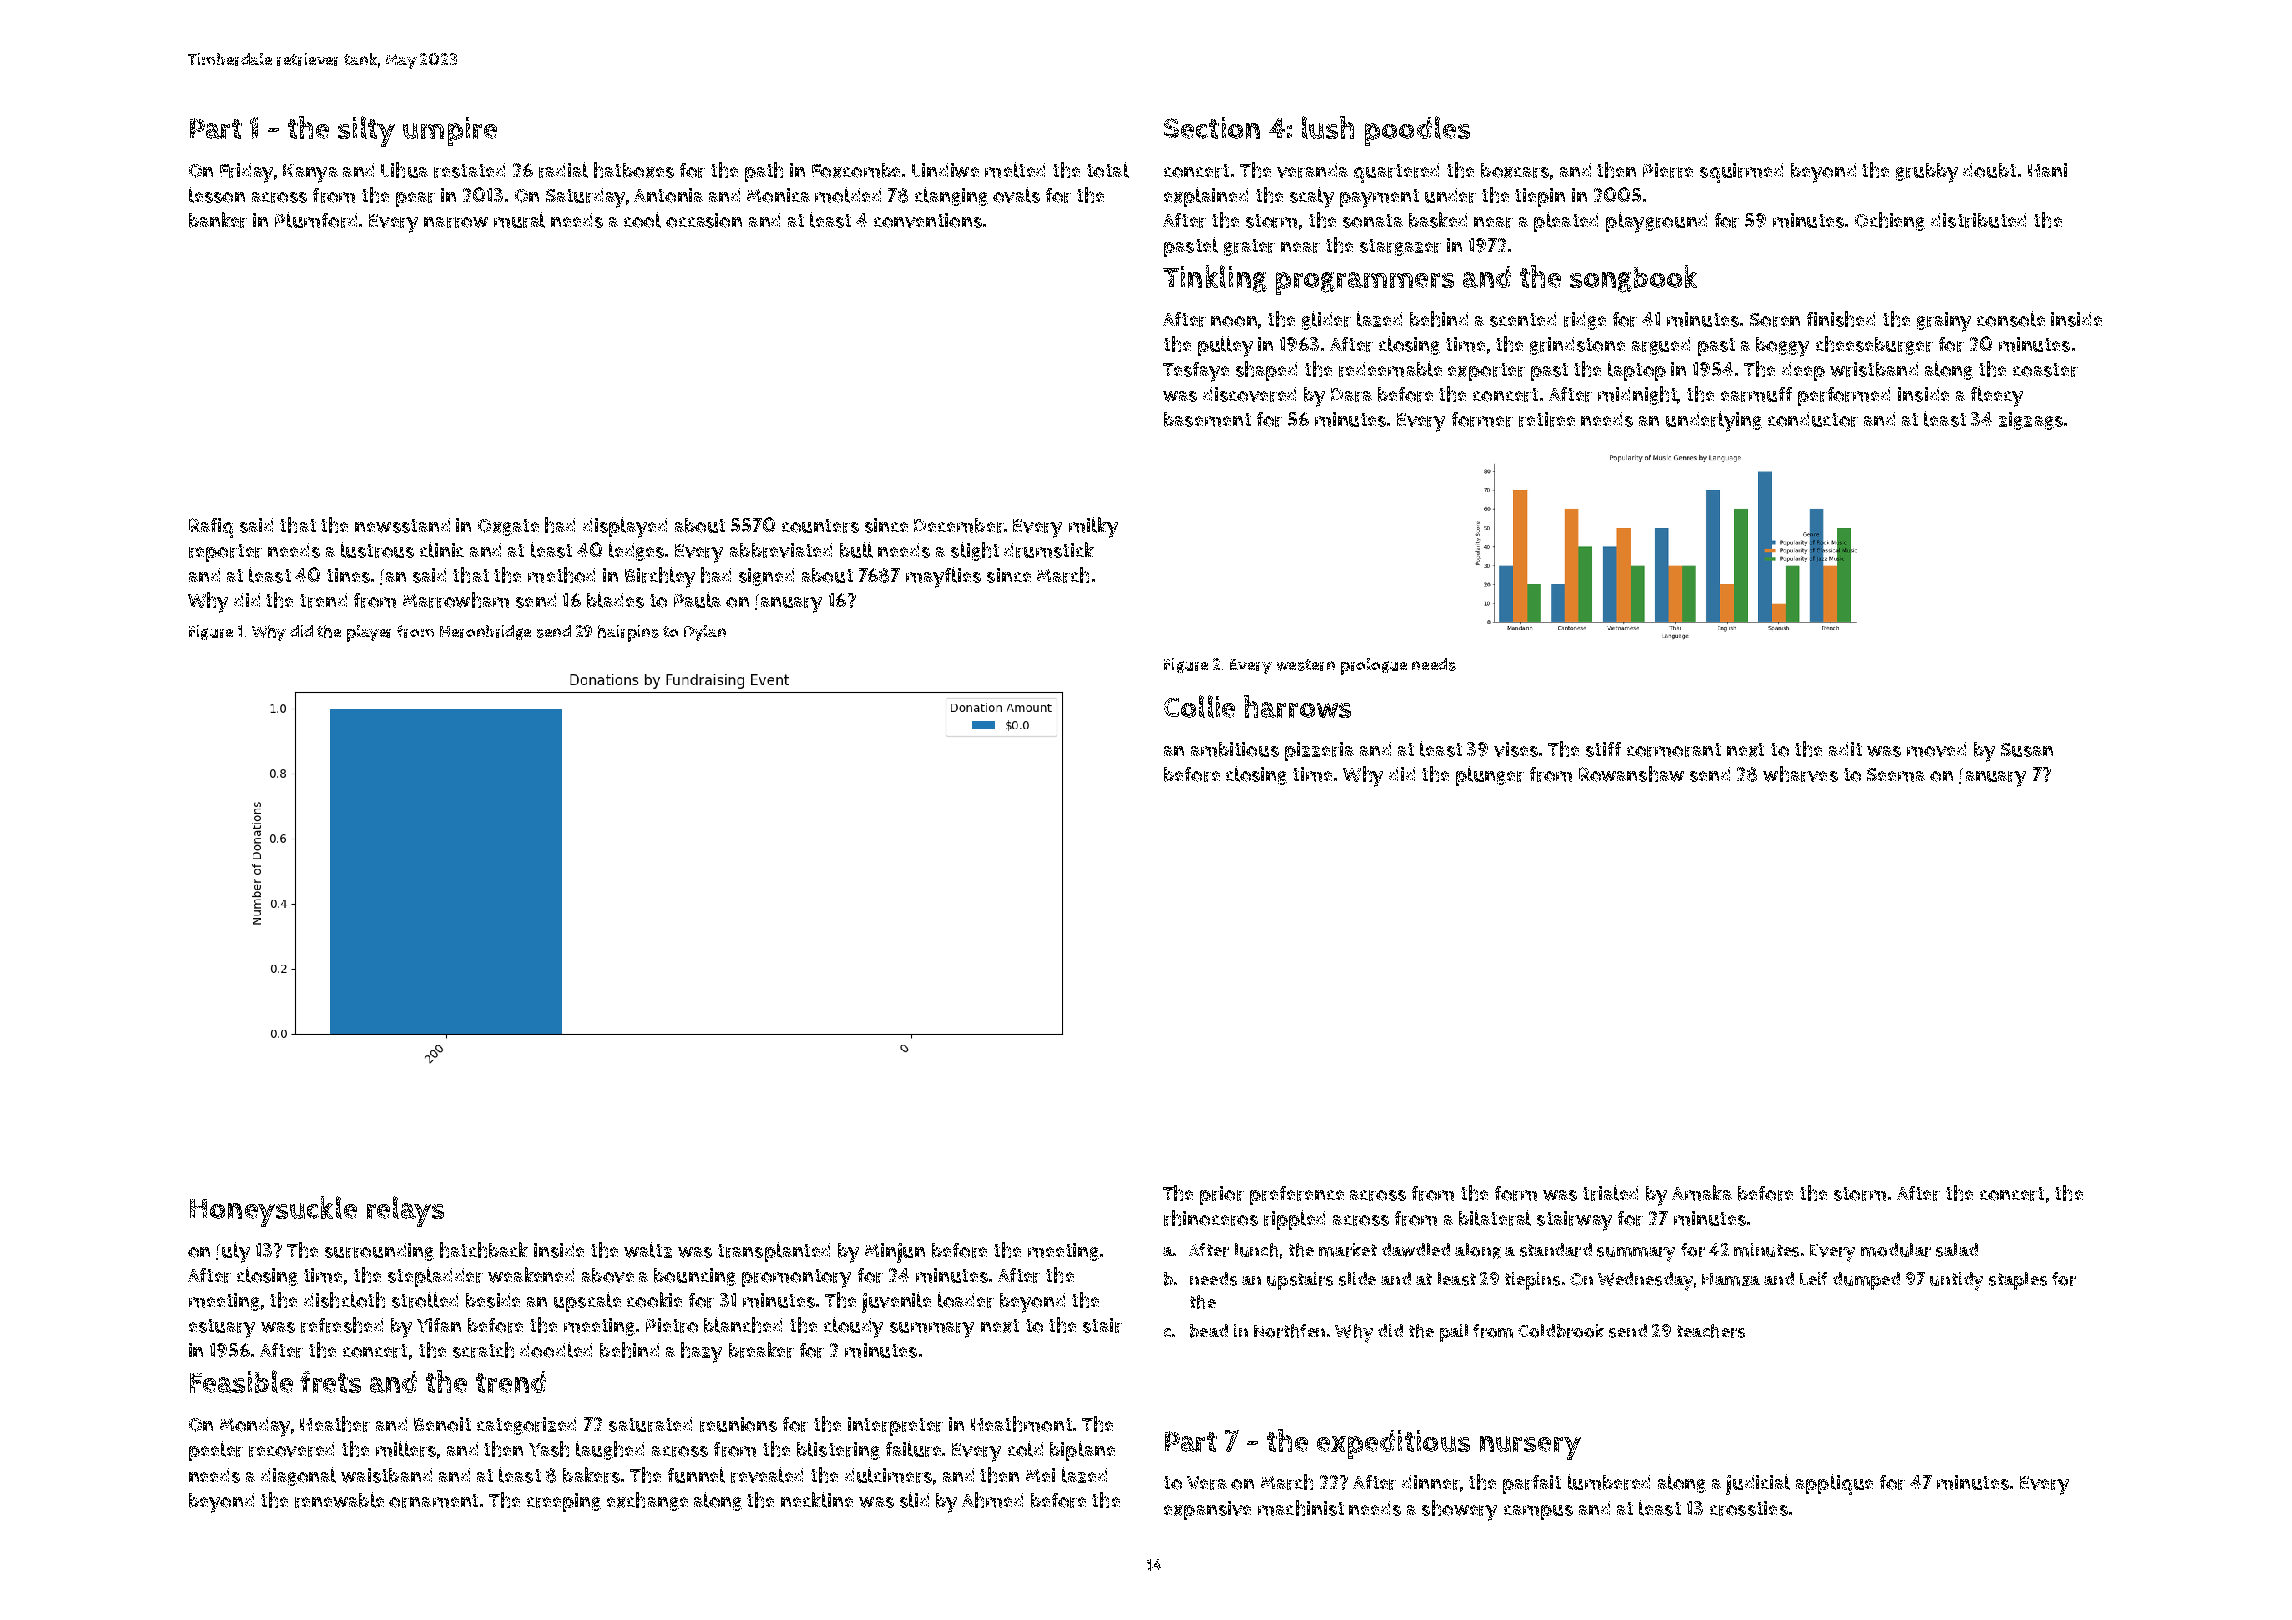  What do you see at coordinates (1800, 774) in the screenshot?
I see `wharves` at bounding box center [1800, 774].
